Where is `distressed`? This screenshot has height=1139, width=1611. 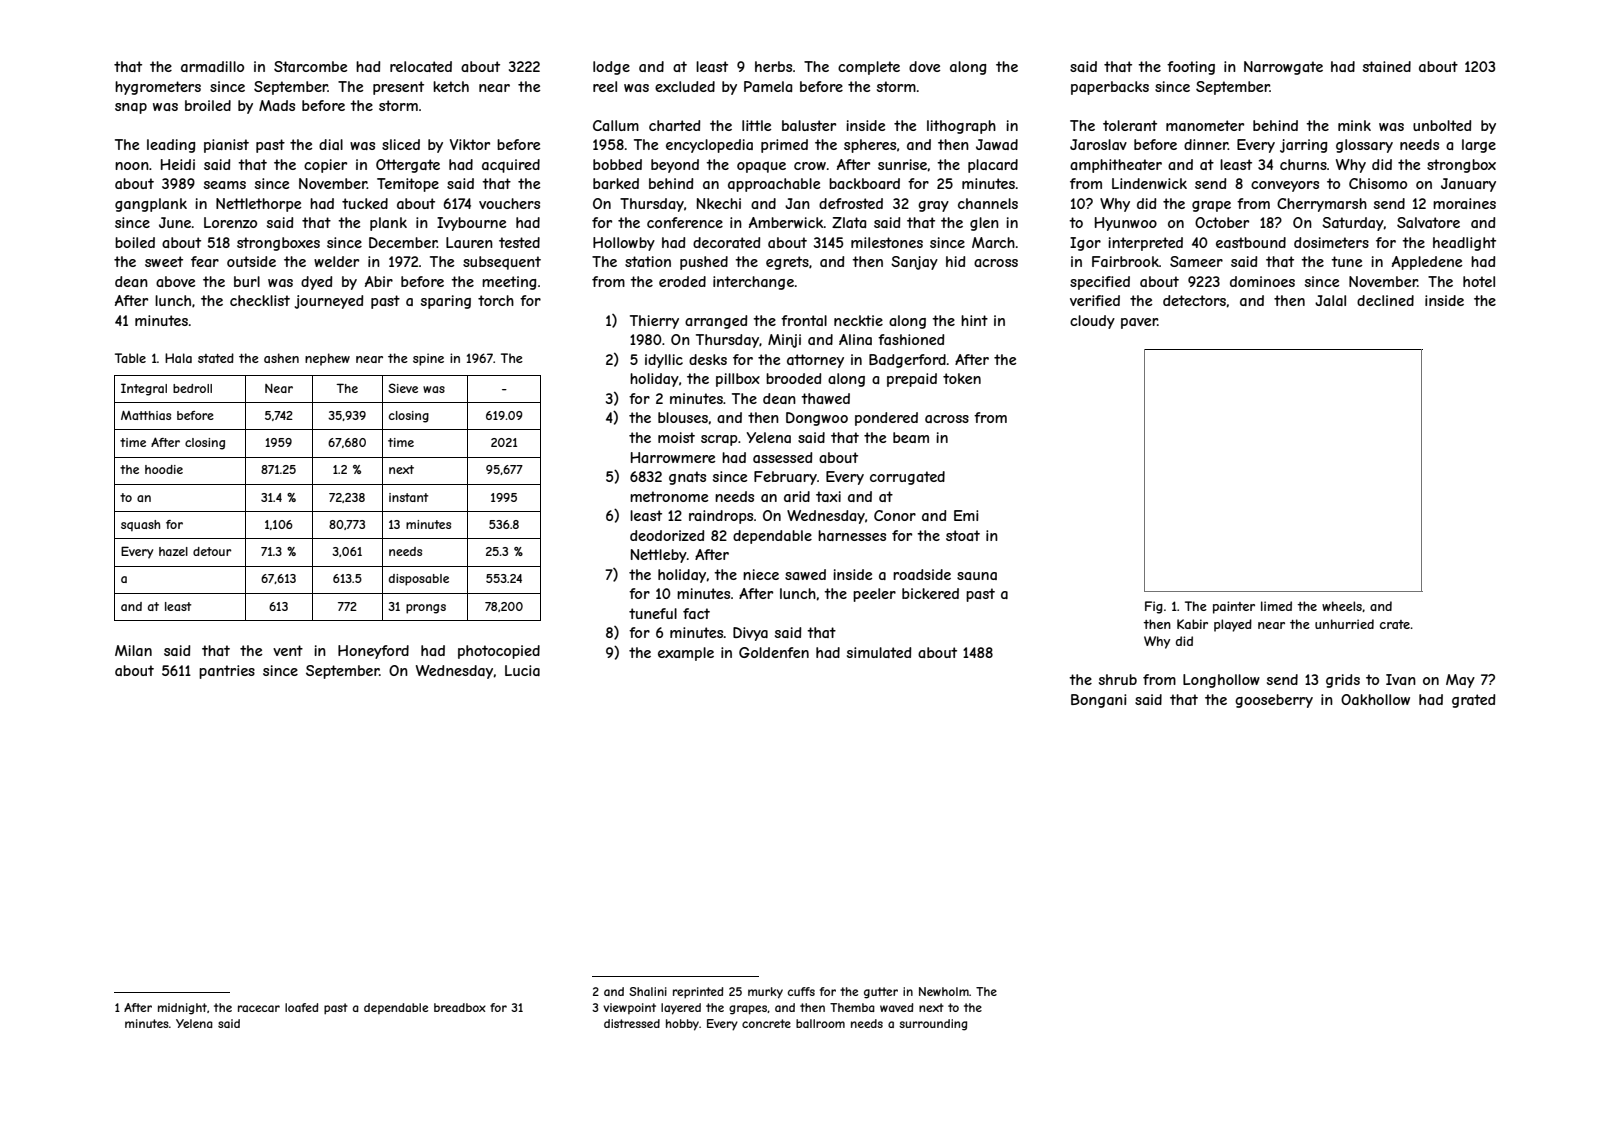 distressed is located at coordinates (632, 1023).
